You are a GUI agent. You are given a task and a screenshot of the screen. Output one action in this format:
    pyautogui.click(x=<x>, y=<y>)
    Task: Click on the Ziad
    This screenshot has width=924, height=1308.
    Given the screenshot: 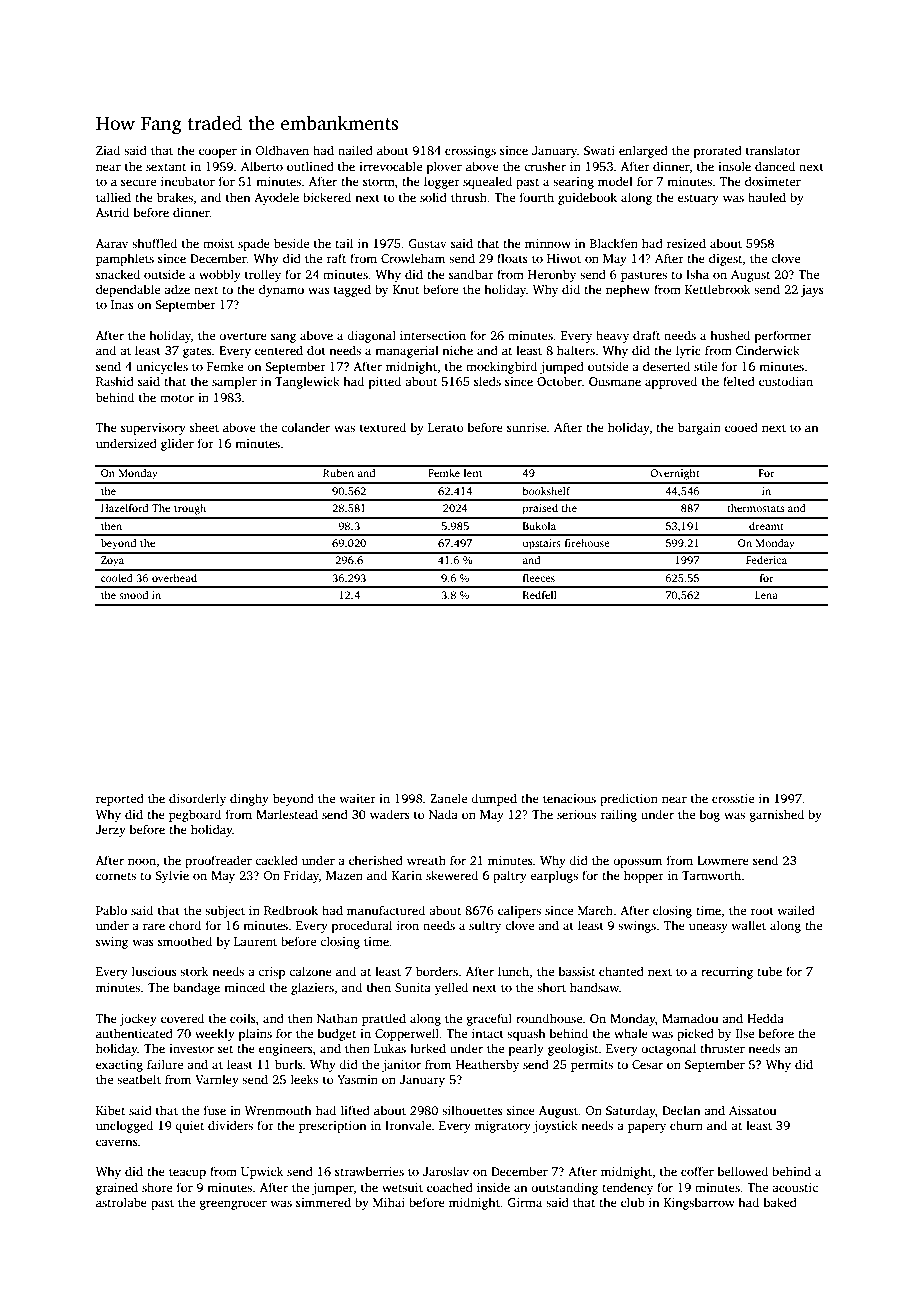 What is the action you would take?
    pyautogui.click(x=108, y=150)
